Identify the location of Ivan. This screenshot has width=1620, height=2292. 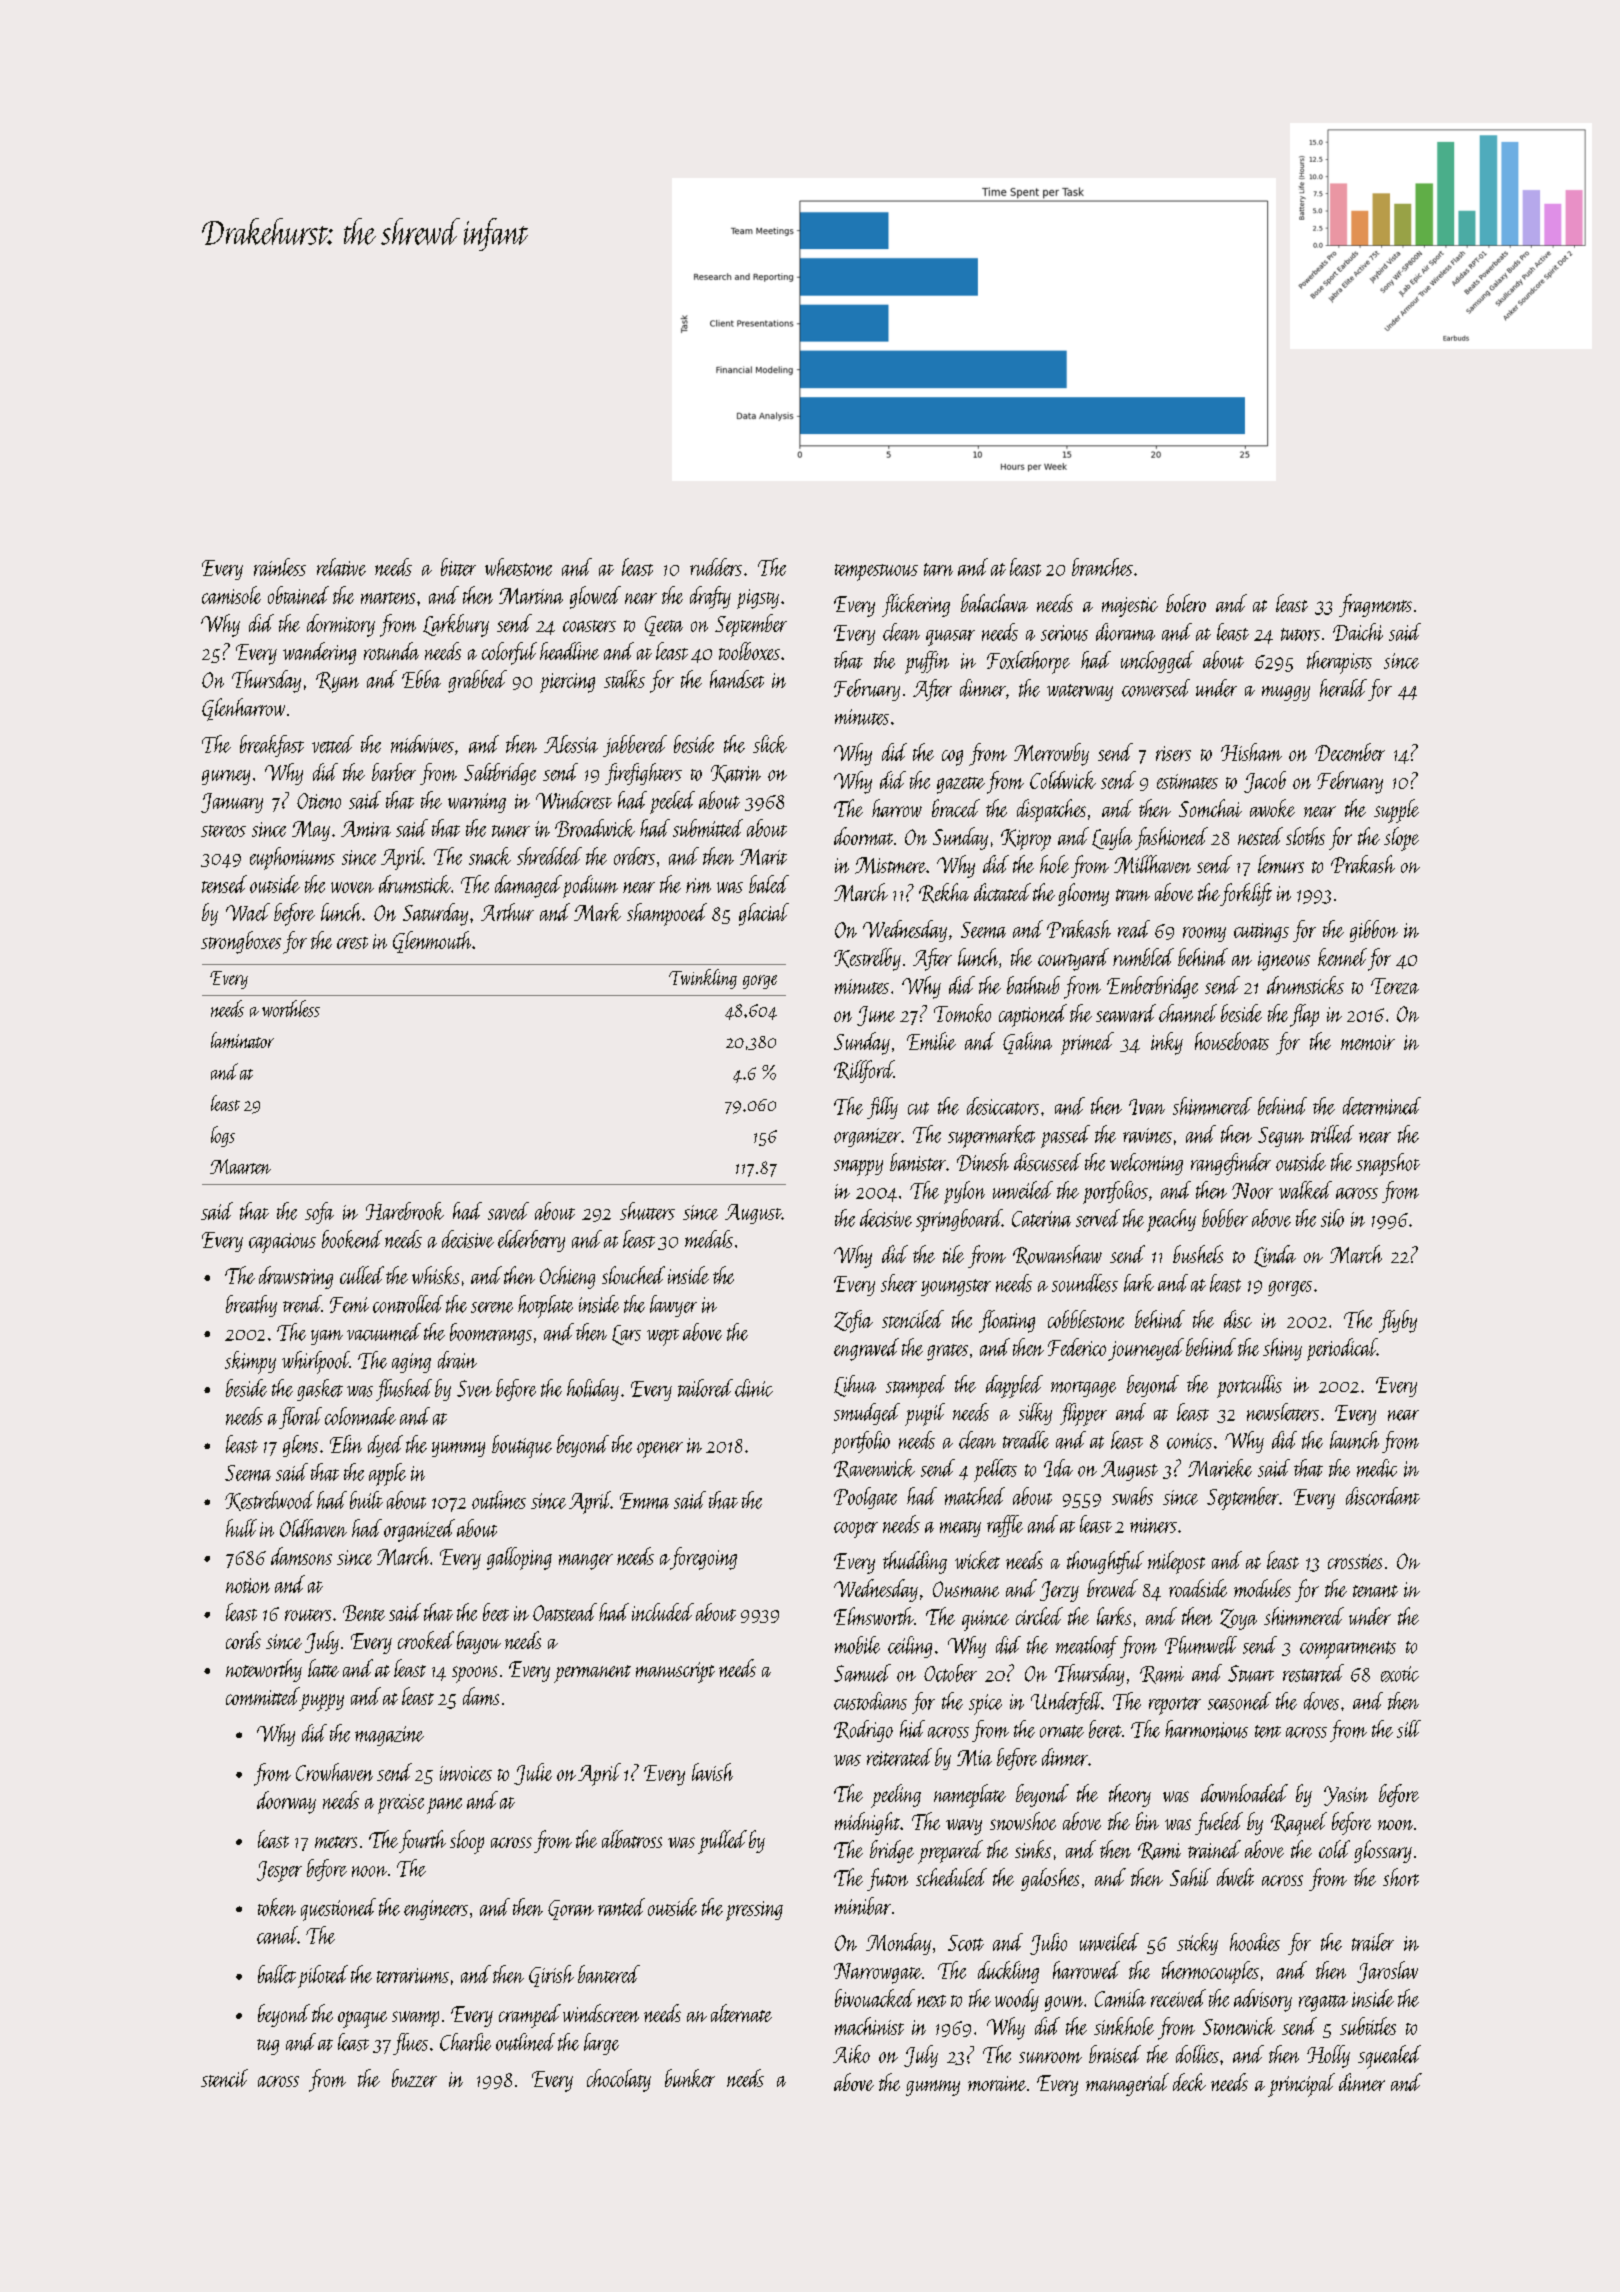
(1147, 1107).
